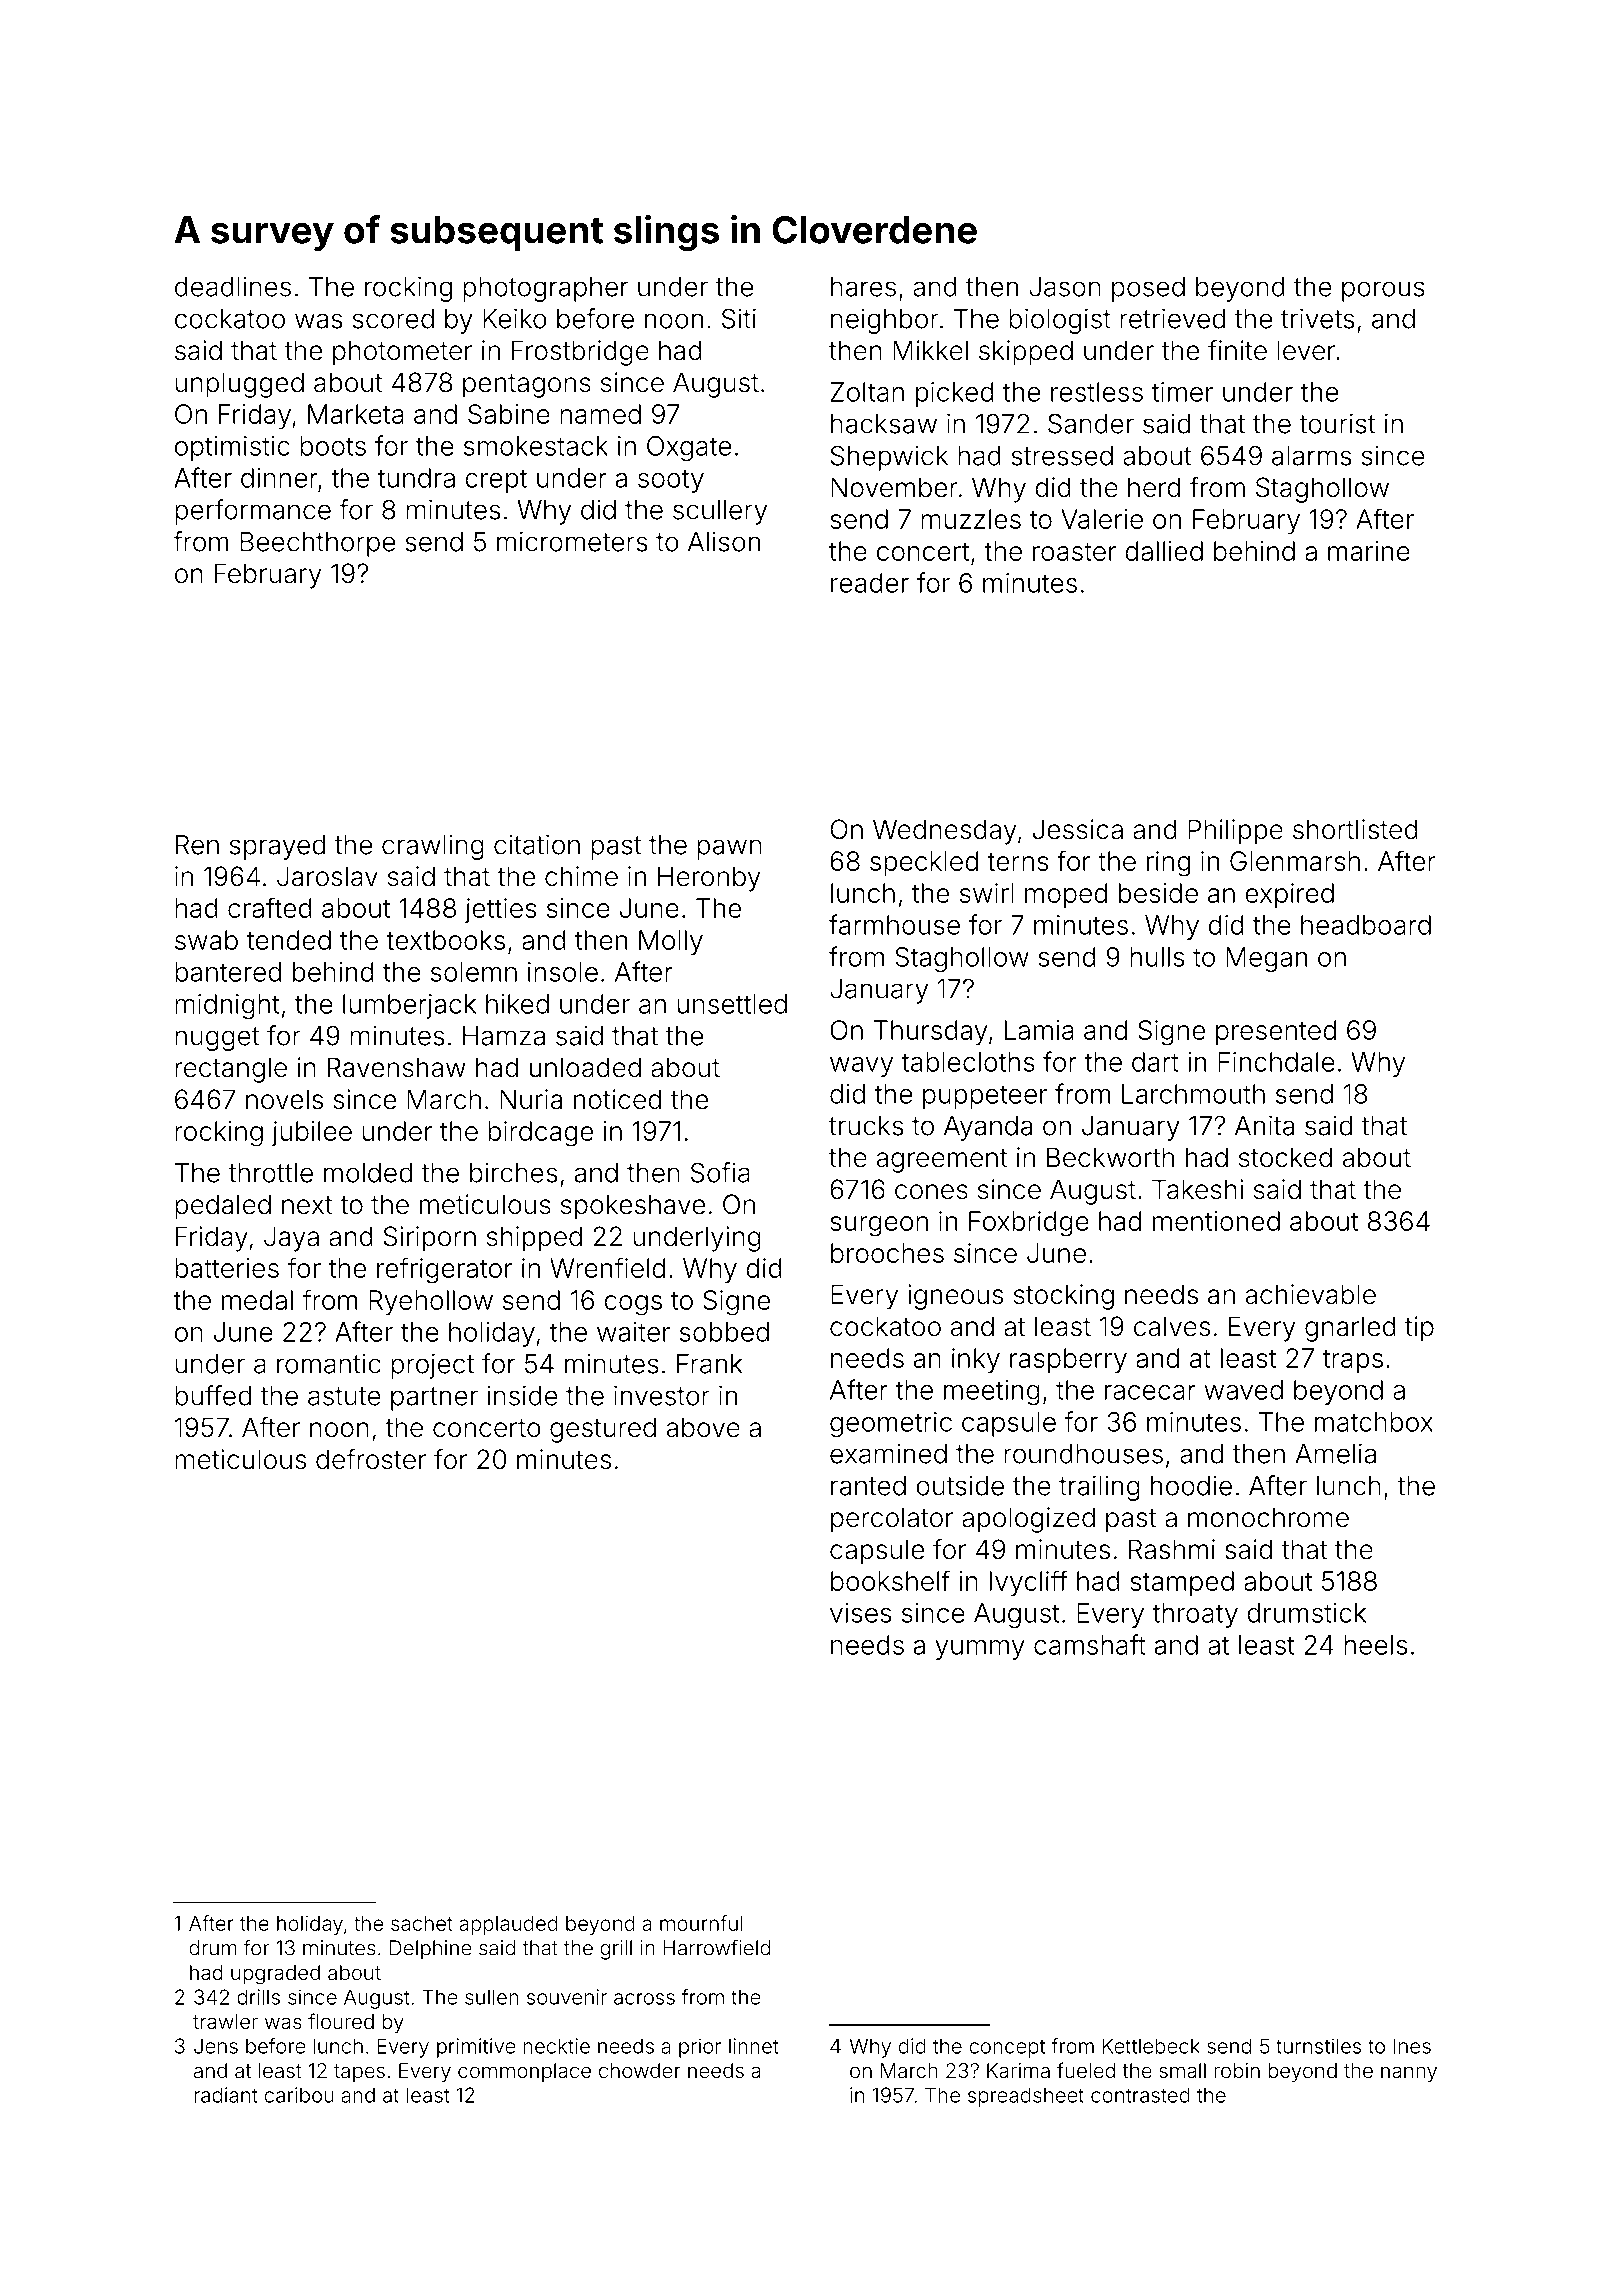 The image size is (1620, 2292). Describe the element at coordinates (239, 385) in the screenshot. I see `unplugged` at that location.
